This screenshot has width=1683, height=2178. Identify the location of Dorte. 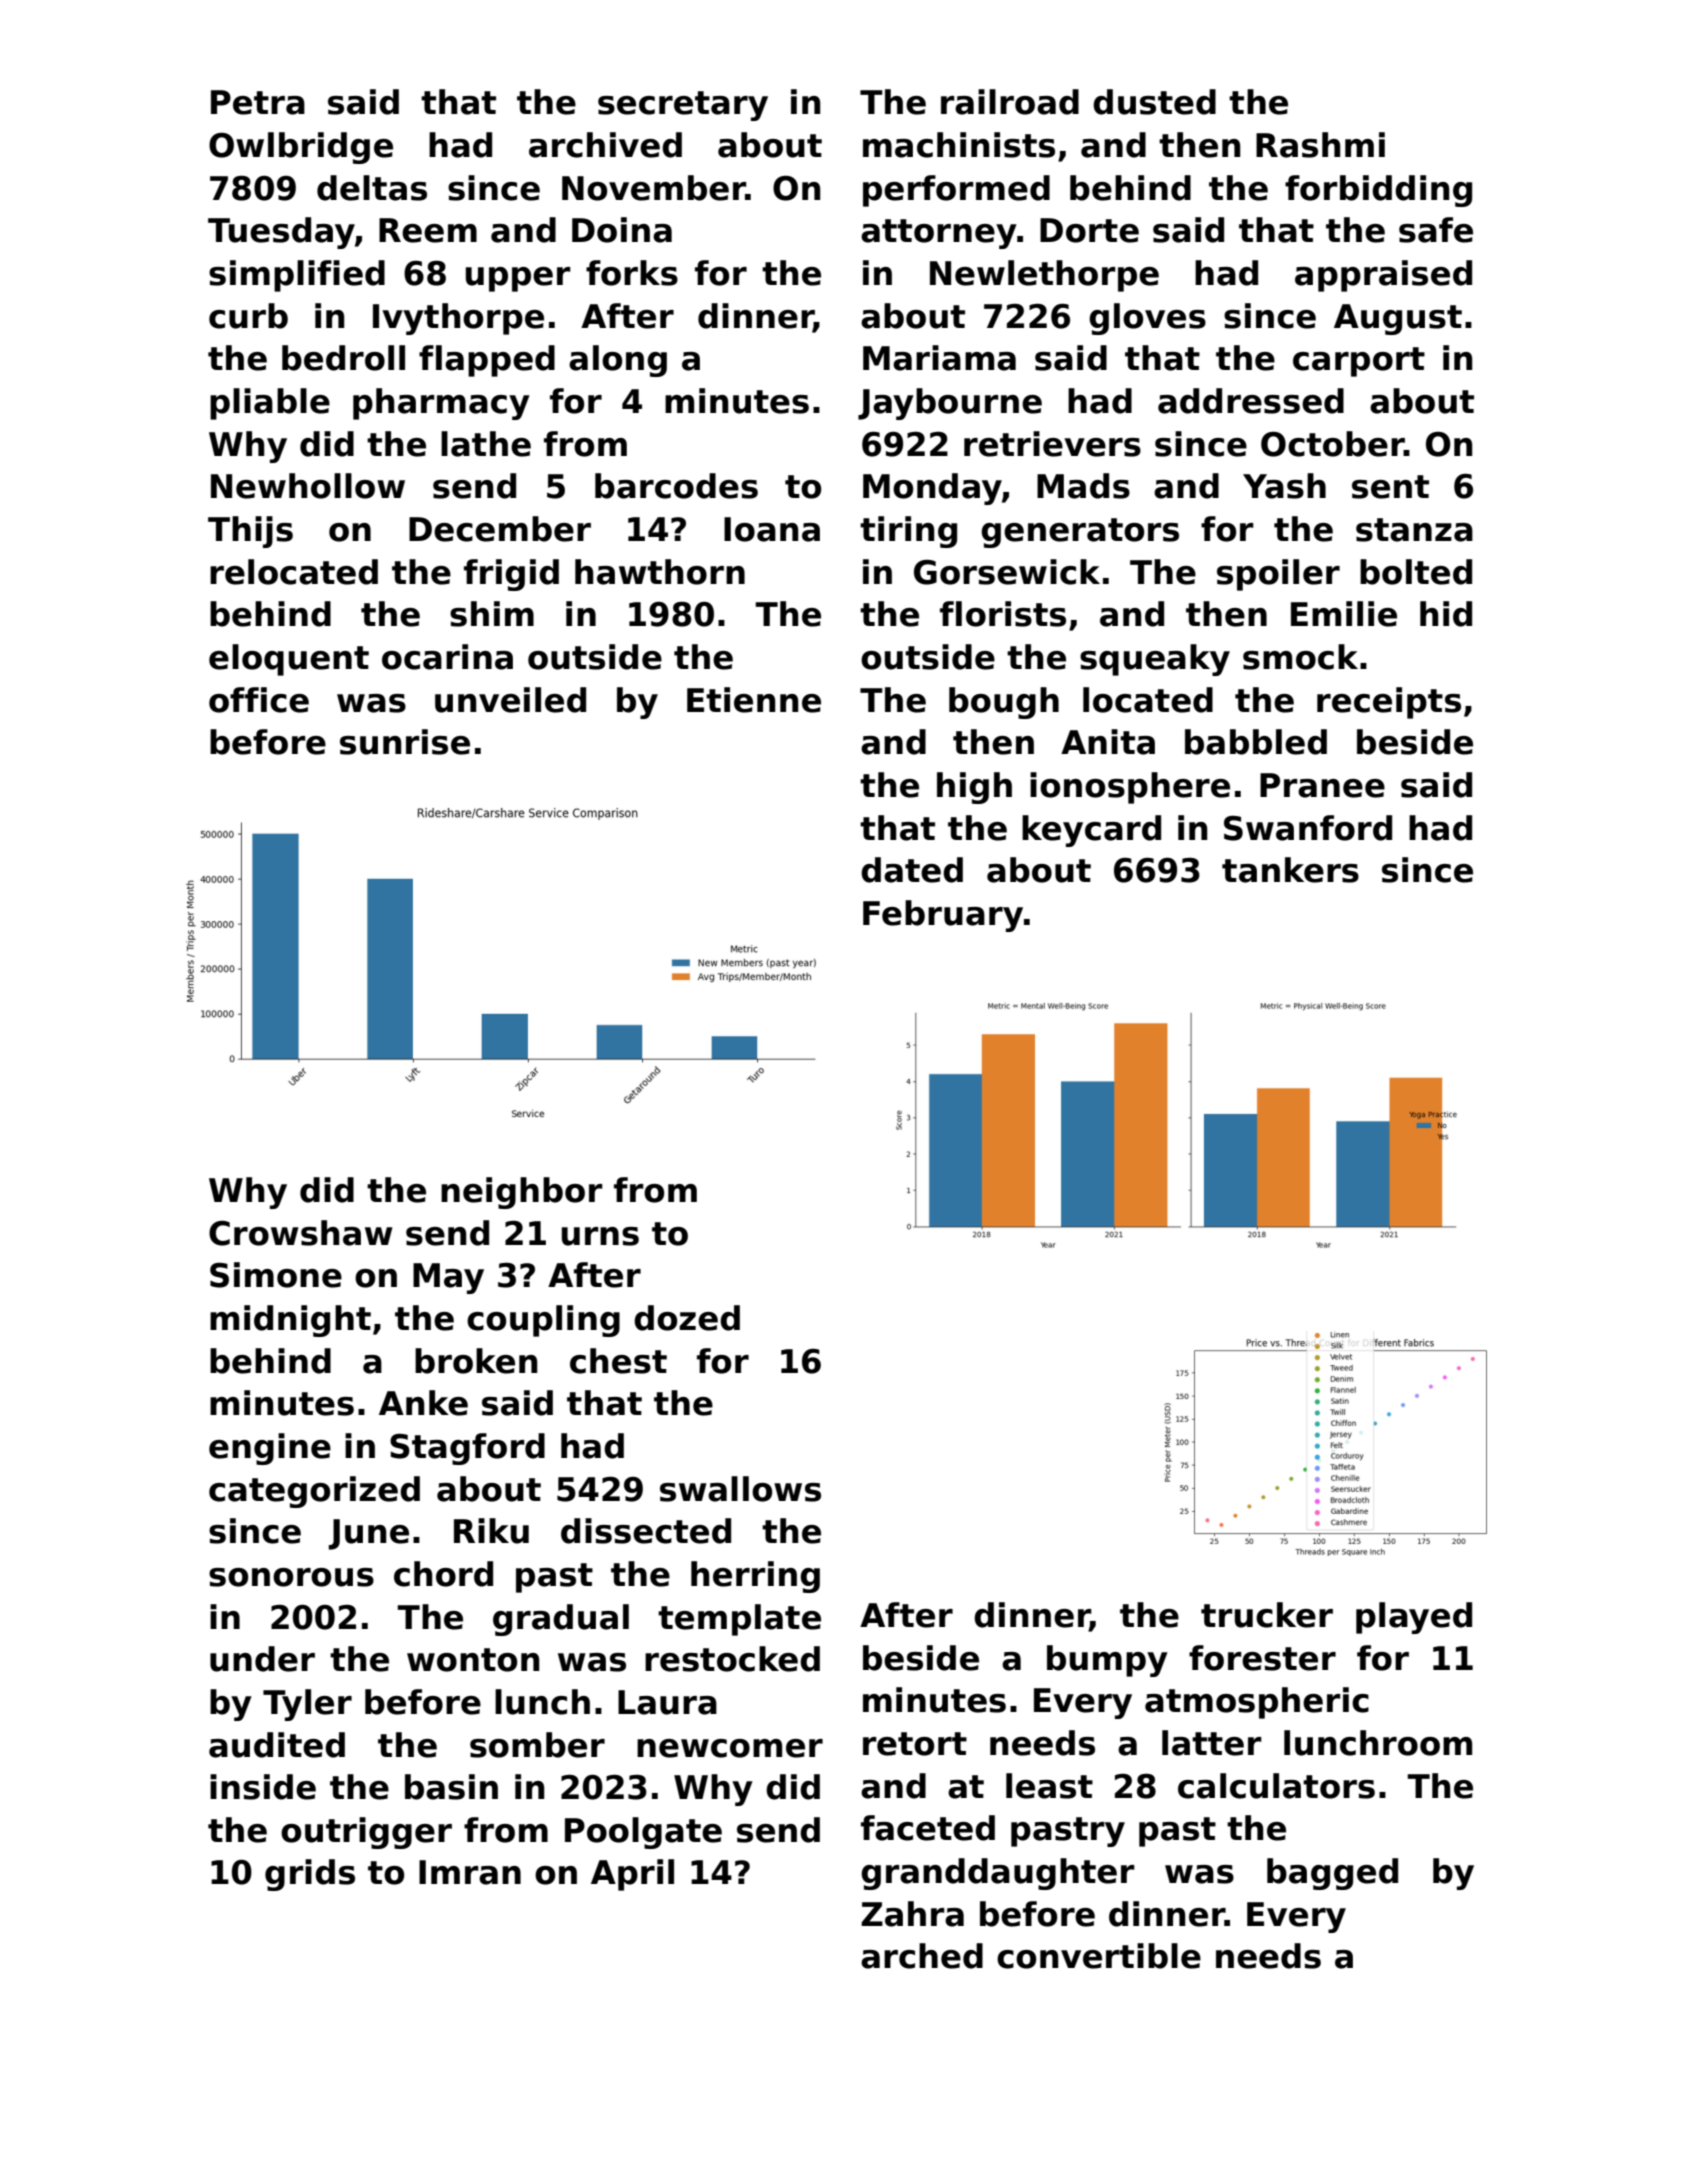
(1089, 230).
